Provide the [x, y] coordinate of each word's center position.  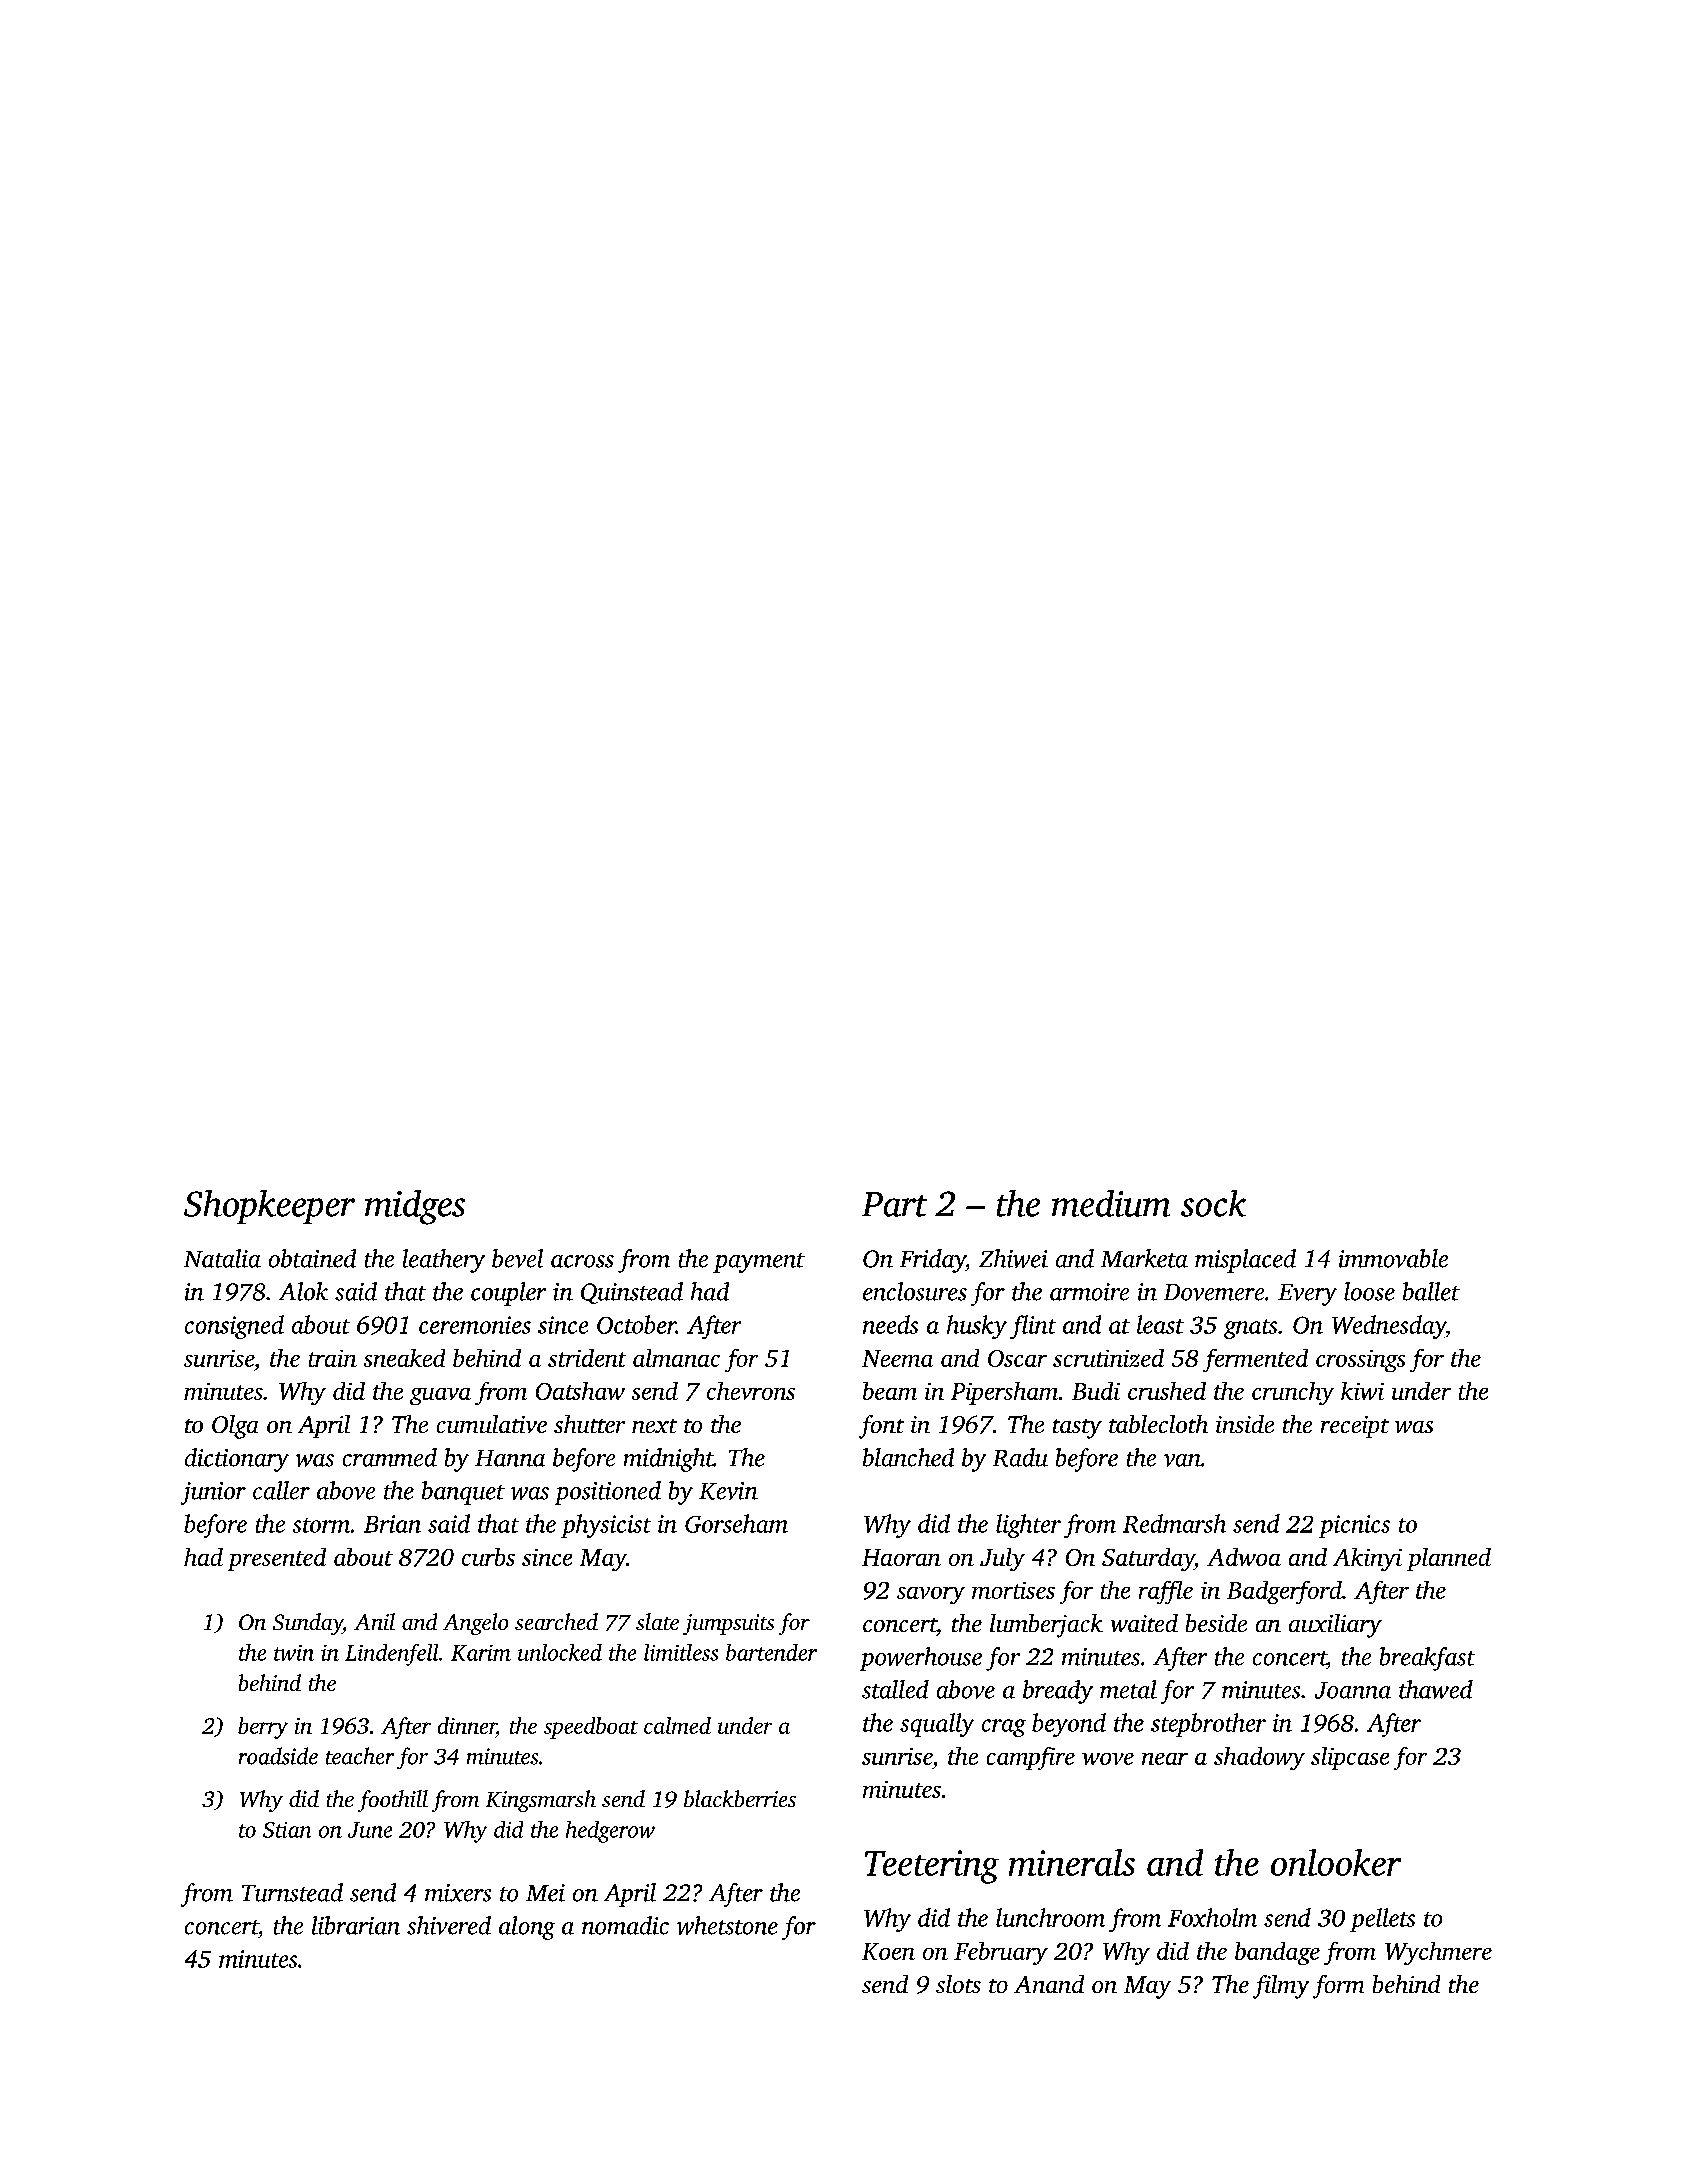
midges [415, 1207]
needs [890, 1324]
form [1338, 1987]
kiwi [1362, 1391]
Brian [392, 1524]
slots [958, 1984]
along [527, 1928]
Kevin [728, 1491]
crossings [1360, 1361]
